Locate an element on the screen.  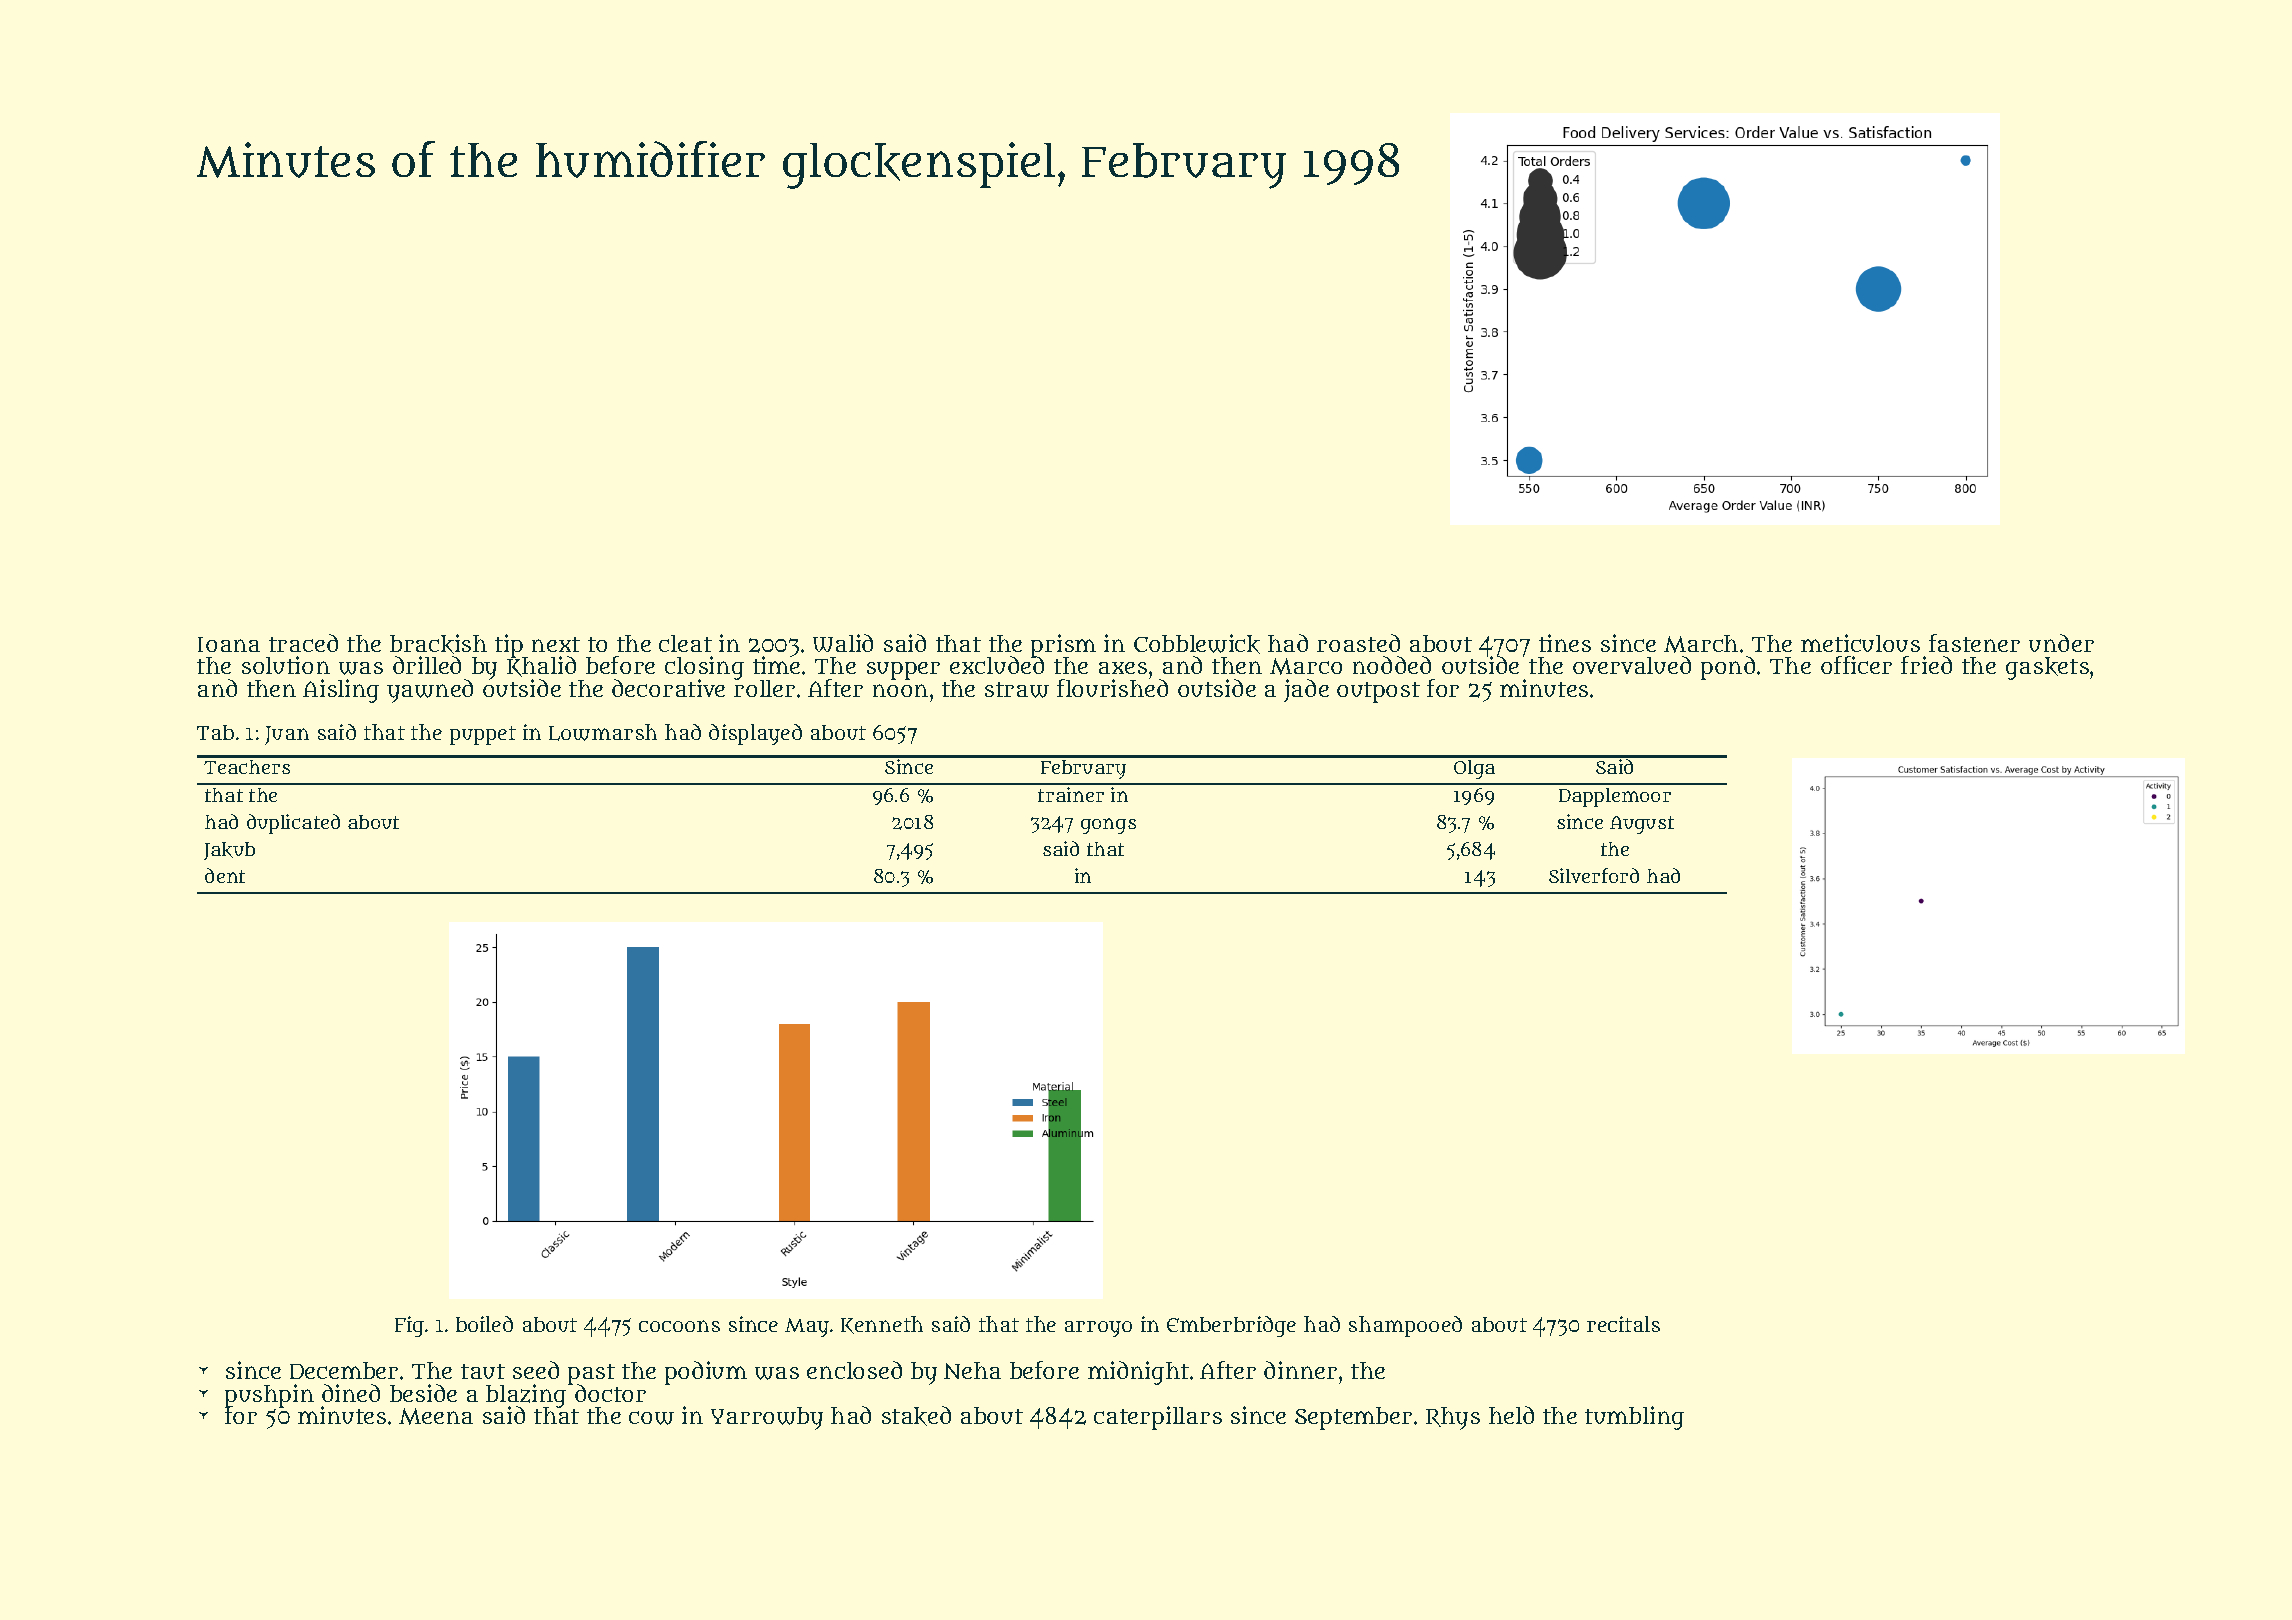
dent is located at coordinates (225, 875).
